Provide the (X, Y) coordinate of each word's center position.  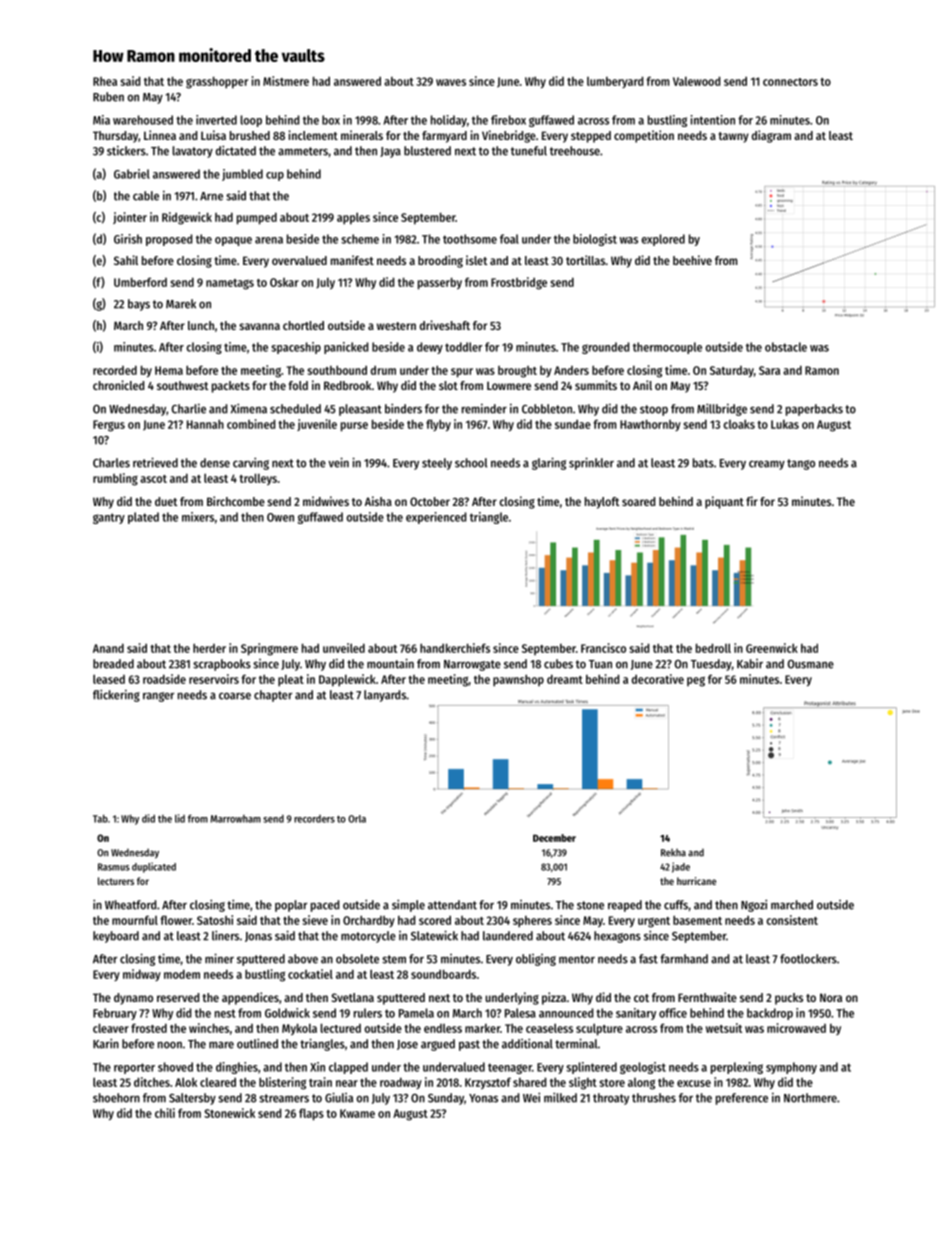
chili (165, 1113)
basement (697, 920)
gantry (109, 518)
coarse (235, 696)
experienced (436, 518)
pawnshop (518, 680)
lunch (201, 325)
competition (644, 136)
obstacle (786, 347)
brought (517, 372)
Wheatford (130, 905)
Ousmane (810, 664)
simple (408, 905)
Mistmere (286, 81)
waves (451, 82)
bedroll (713, 648)
